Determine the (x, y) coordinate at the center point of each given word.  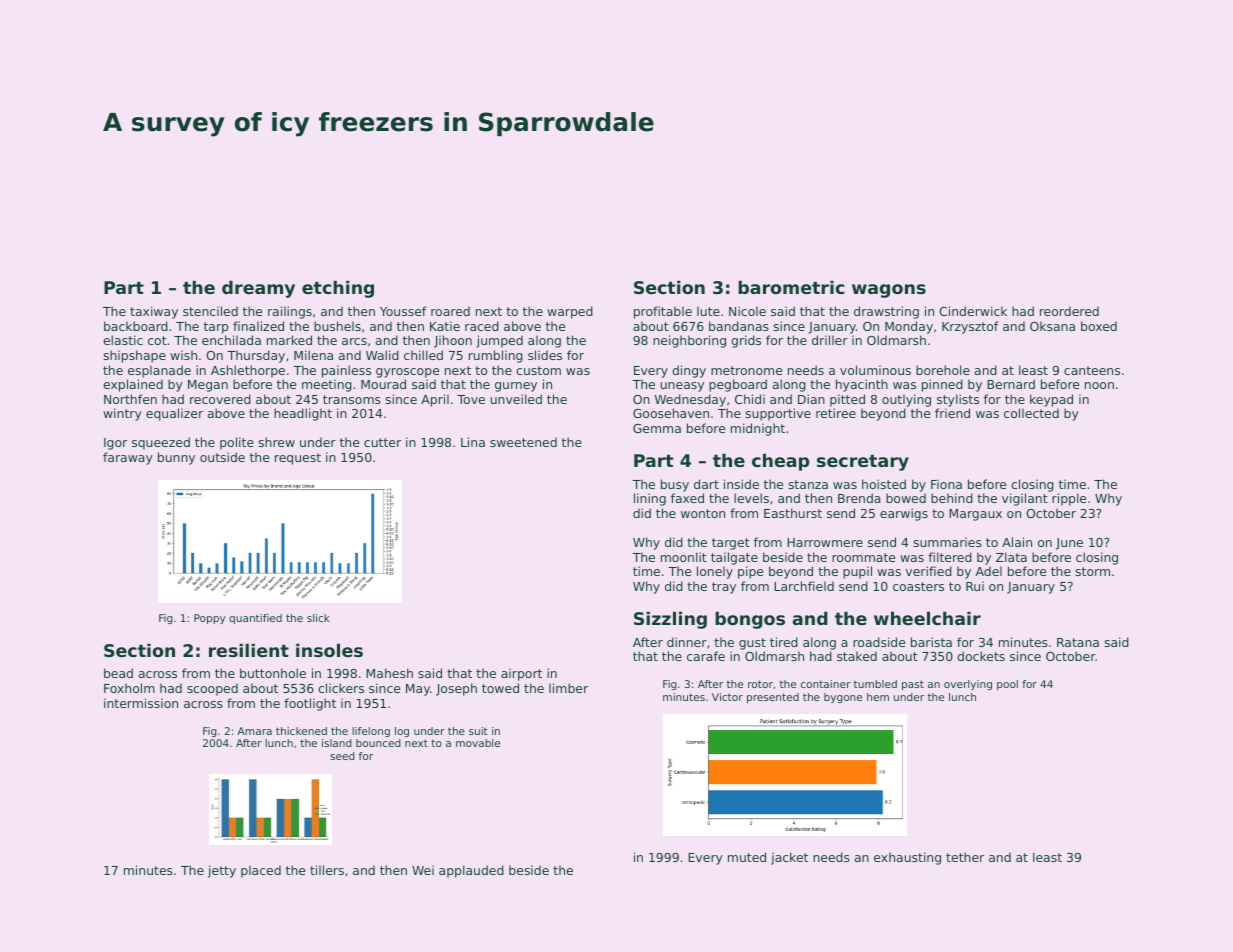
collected (1031, 413)
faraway (128, 458)
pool (1007, 685)
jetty (222, 871)
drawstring (886, 312)
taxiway (154, 312)
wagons (889, 291)
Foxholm (129, 688)
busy (675, 485)
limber (568, 688)
